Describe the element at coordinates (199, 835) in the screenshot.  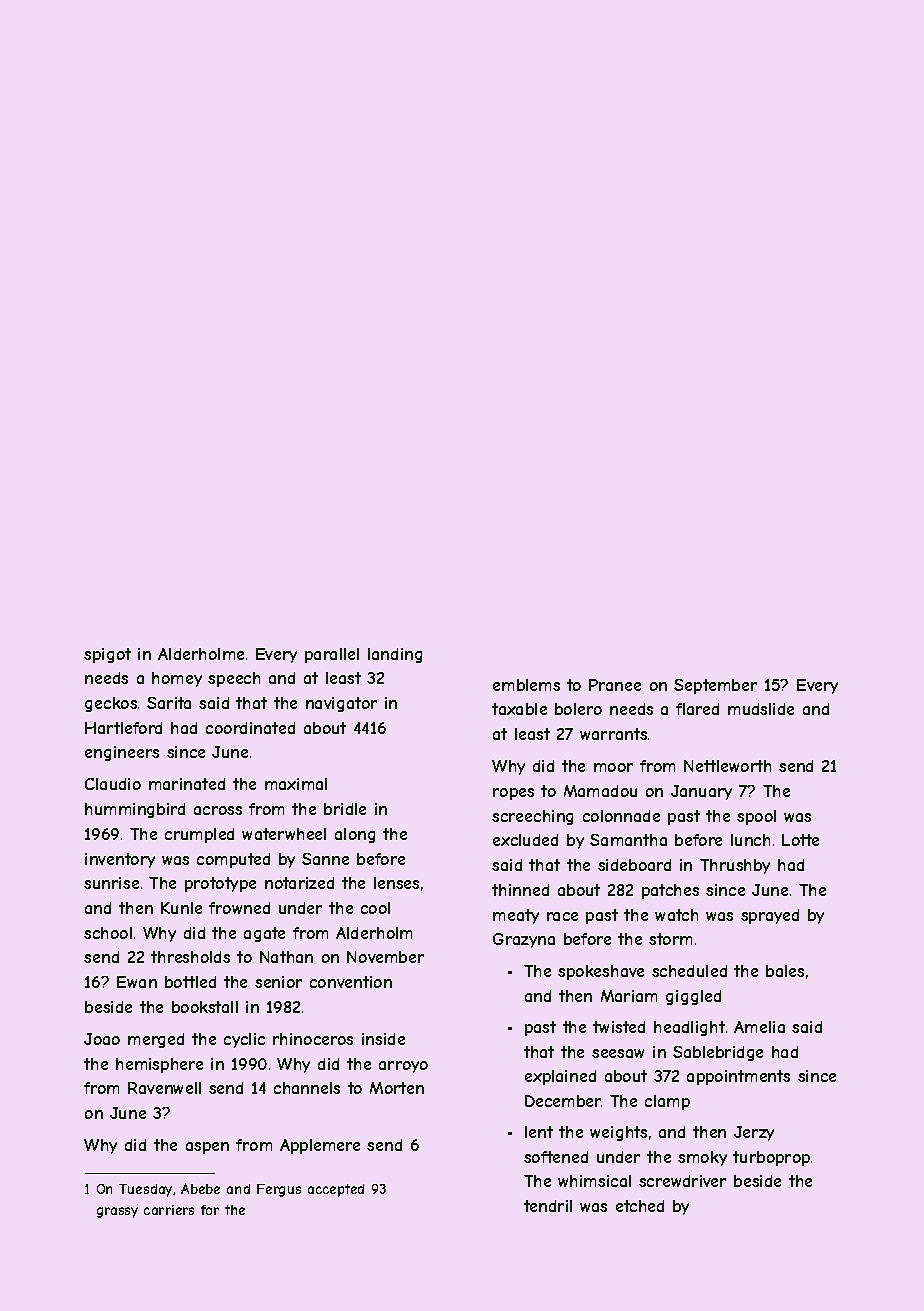
I see `crumpled` at that location.
